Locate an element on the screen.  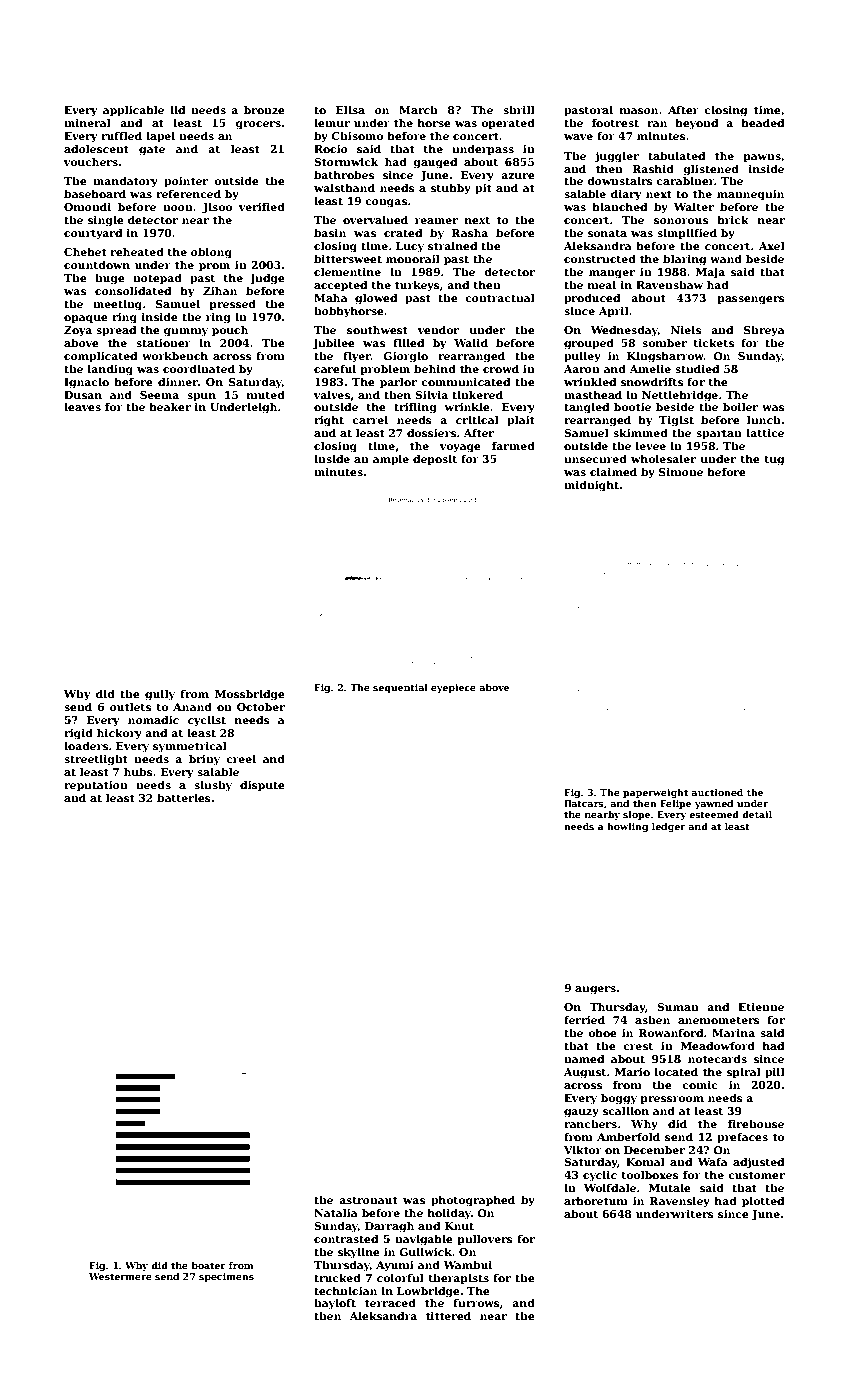
batteries is located at coordinates (184, 797).
